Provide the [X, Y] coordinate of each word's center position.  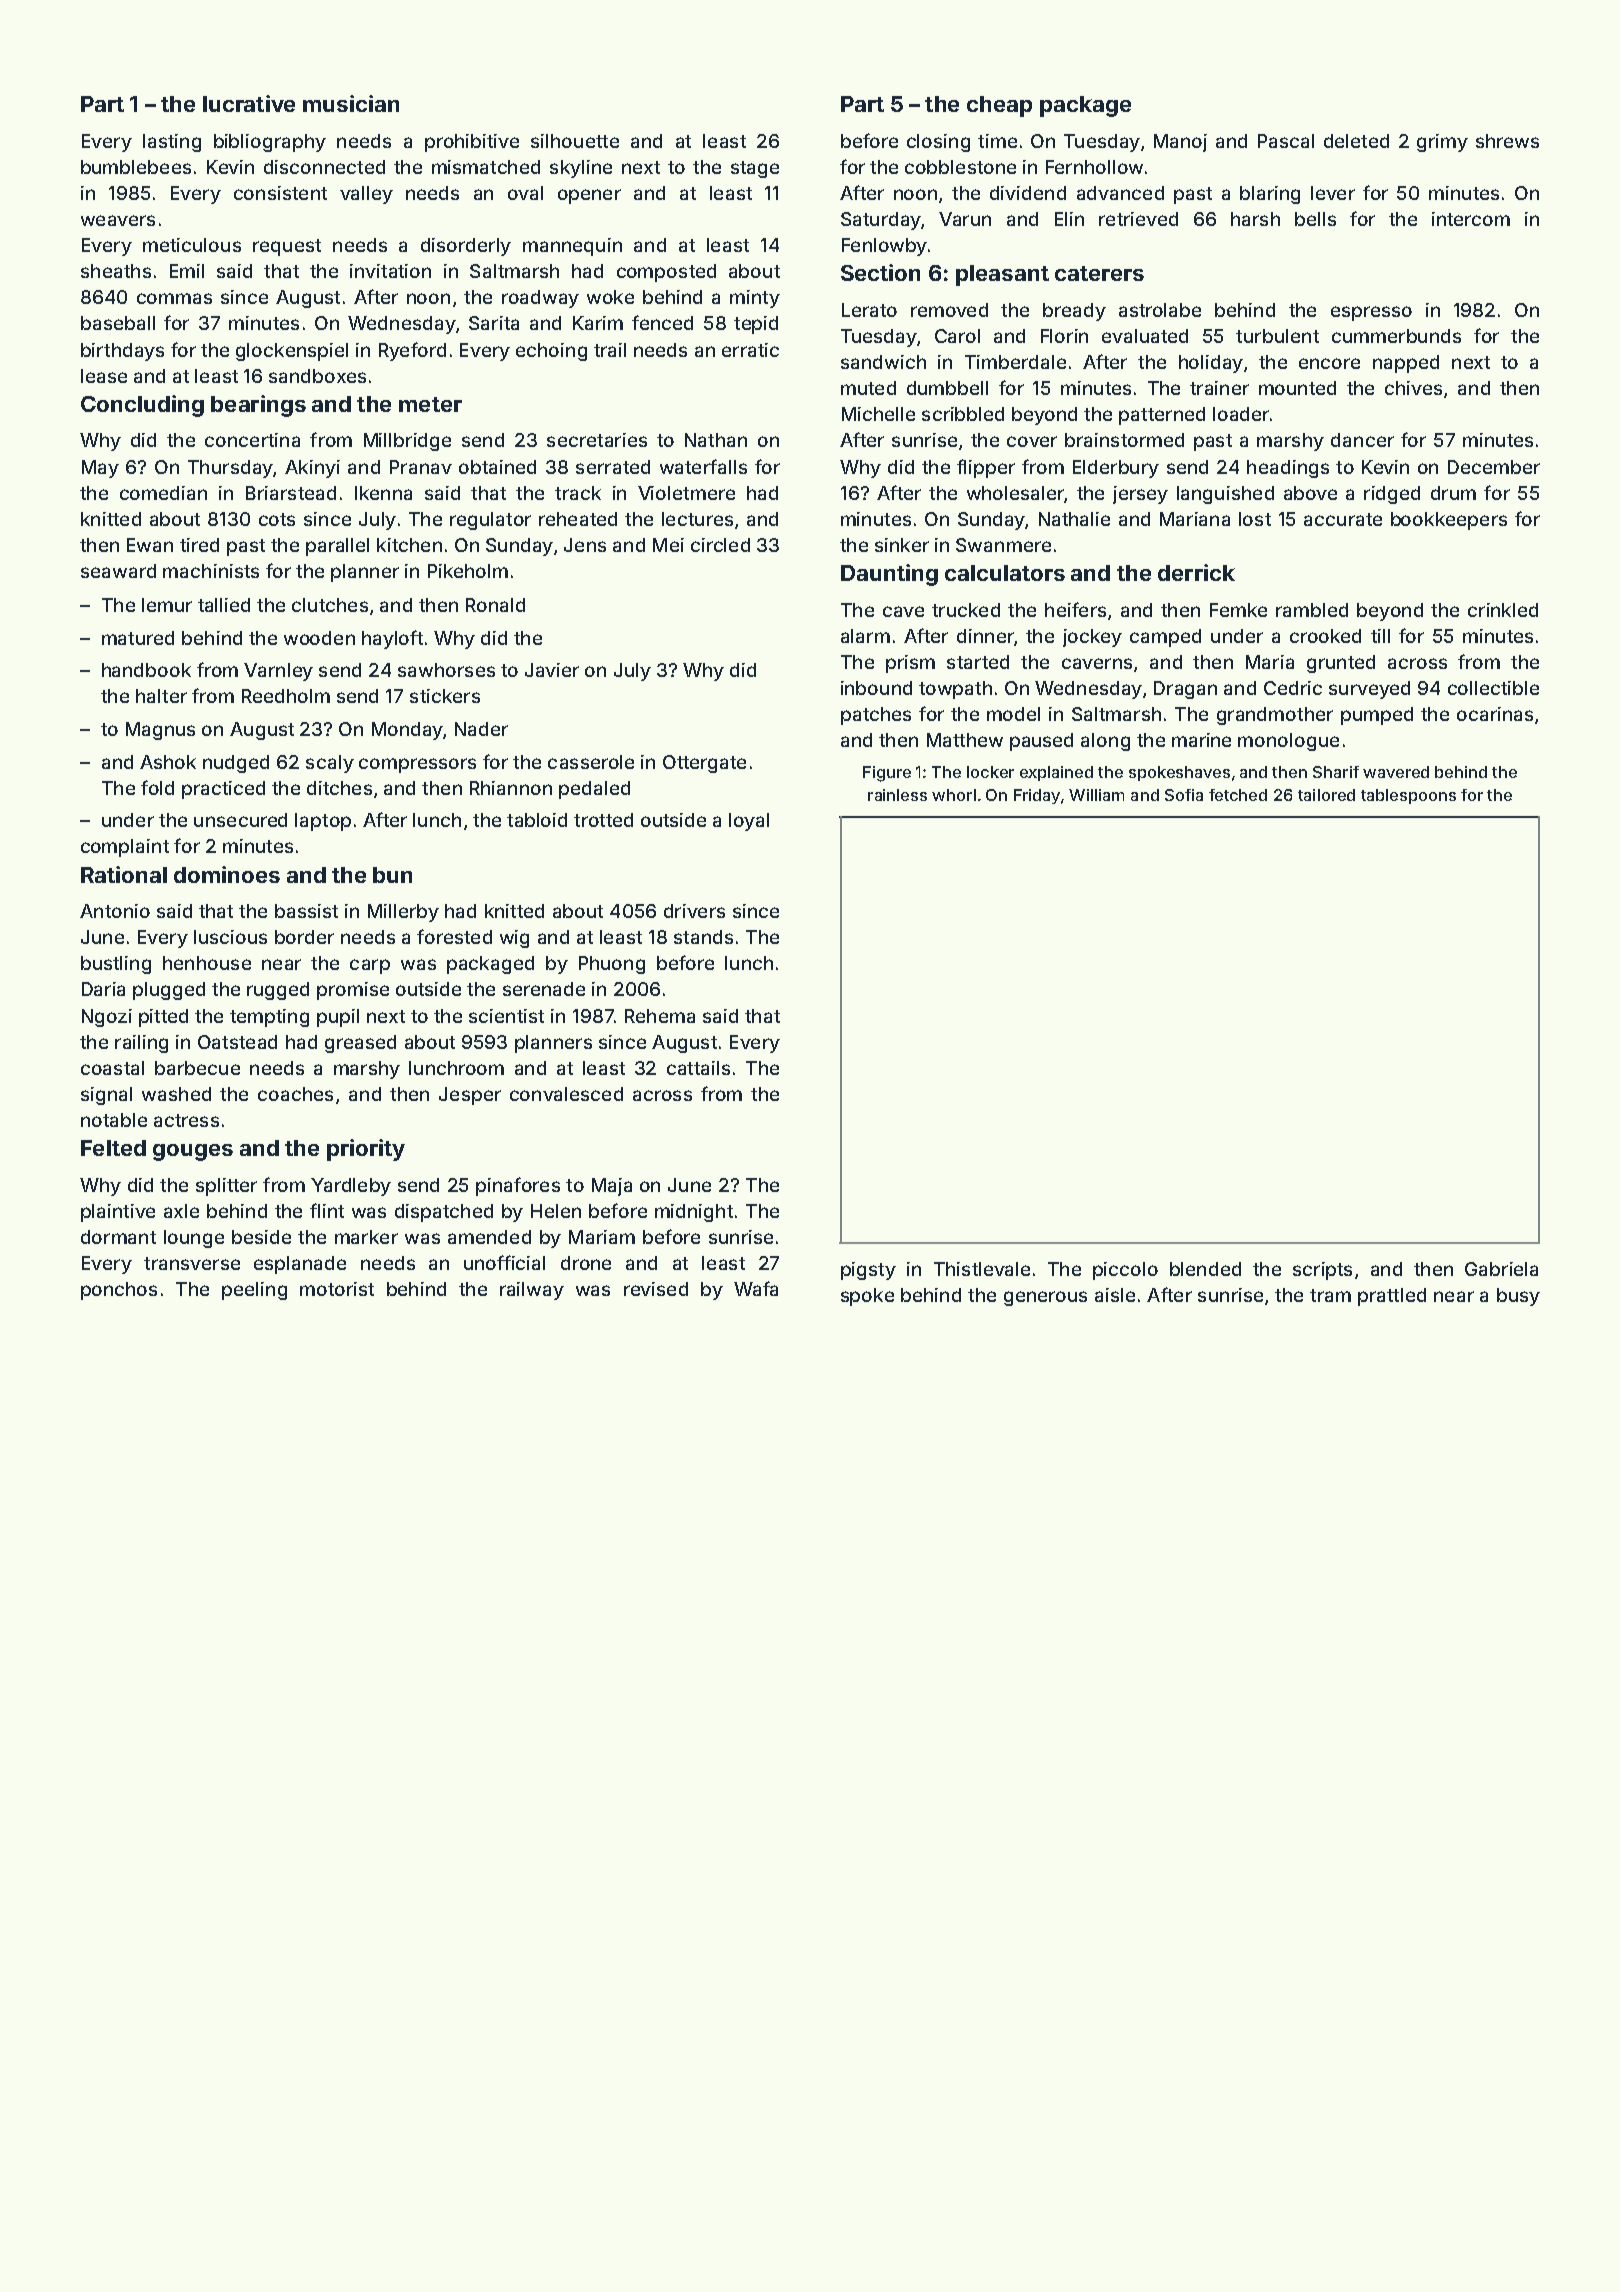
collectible [1493, 688]
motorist [337, 1289]
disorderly [466, 247]
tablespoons [1408, 796]
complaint [125, 848]
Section [880, 272]
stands [703, 937]
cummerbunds [1396, 336]
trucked [966, 610]
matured [138, 638]
